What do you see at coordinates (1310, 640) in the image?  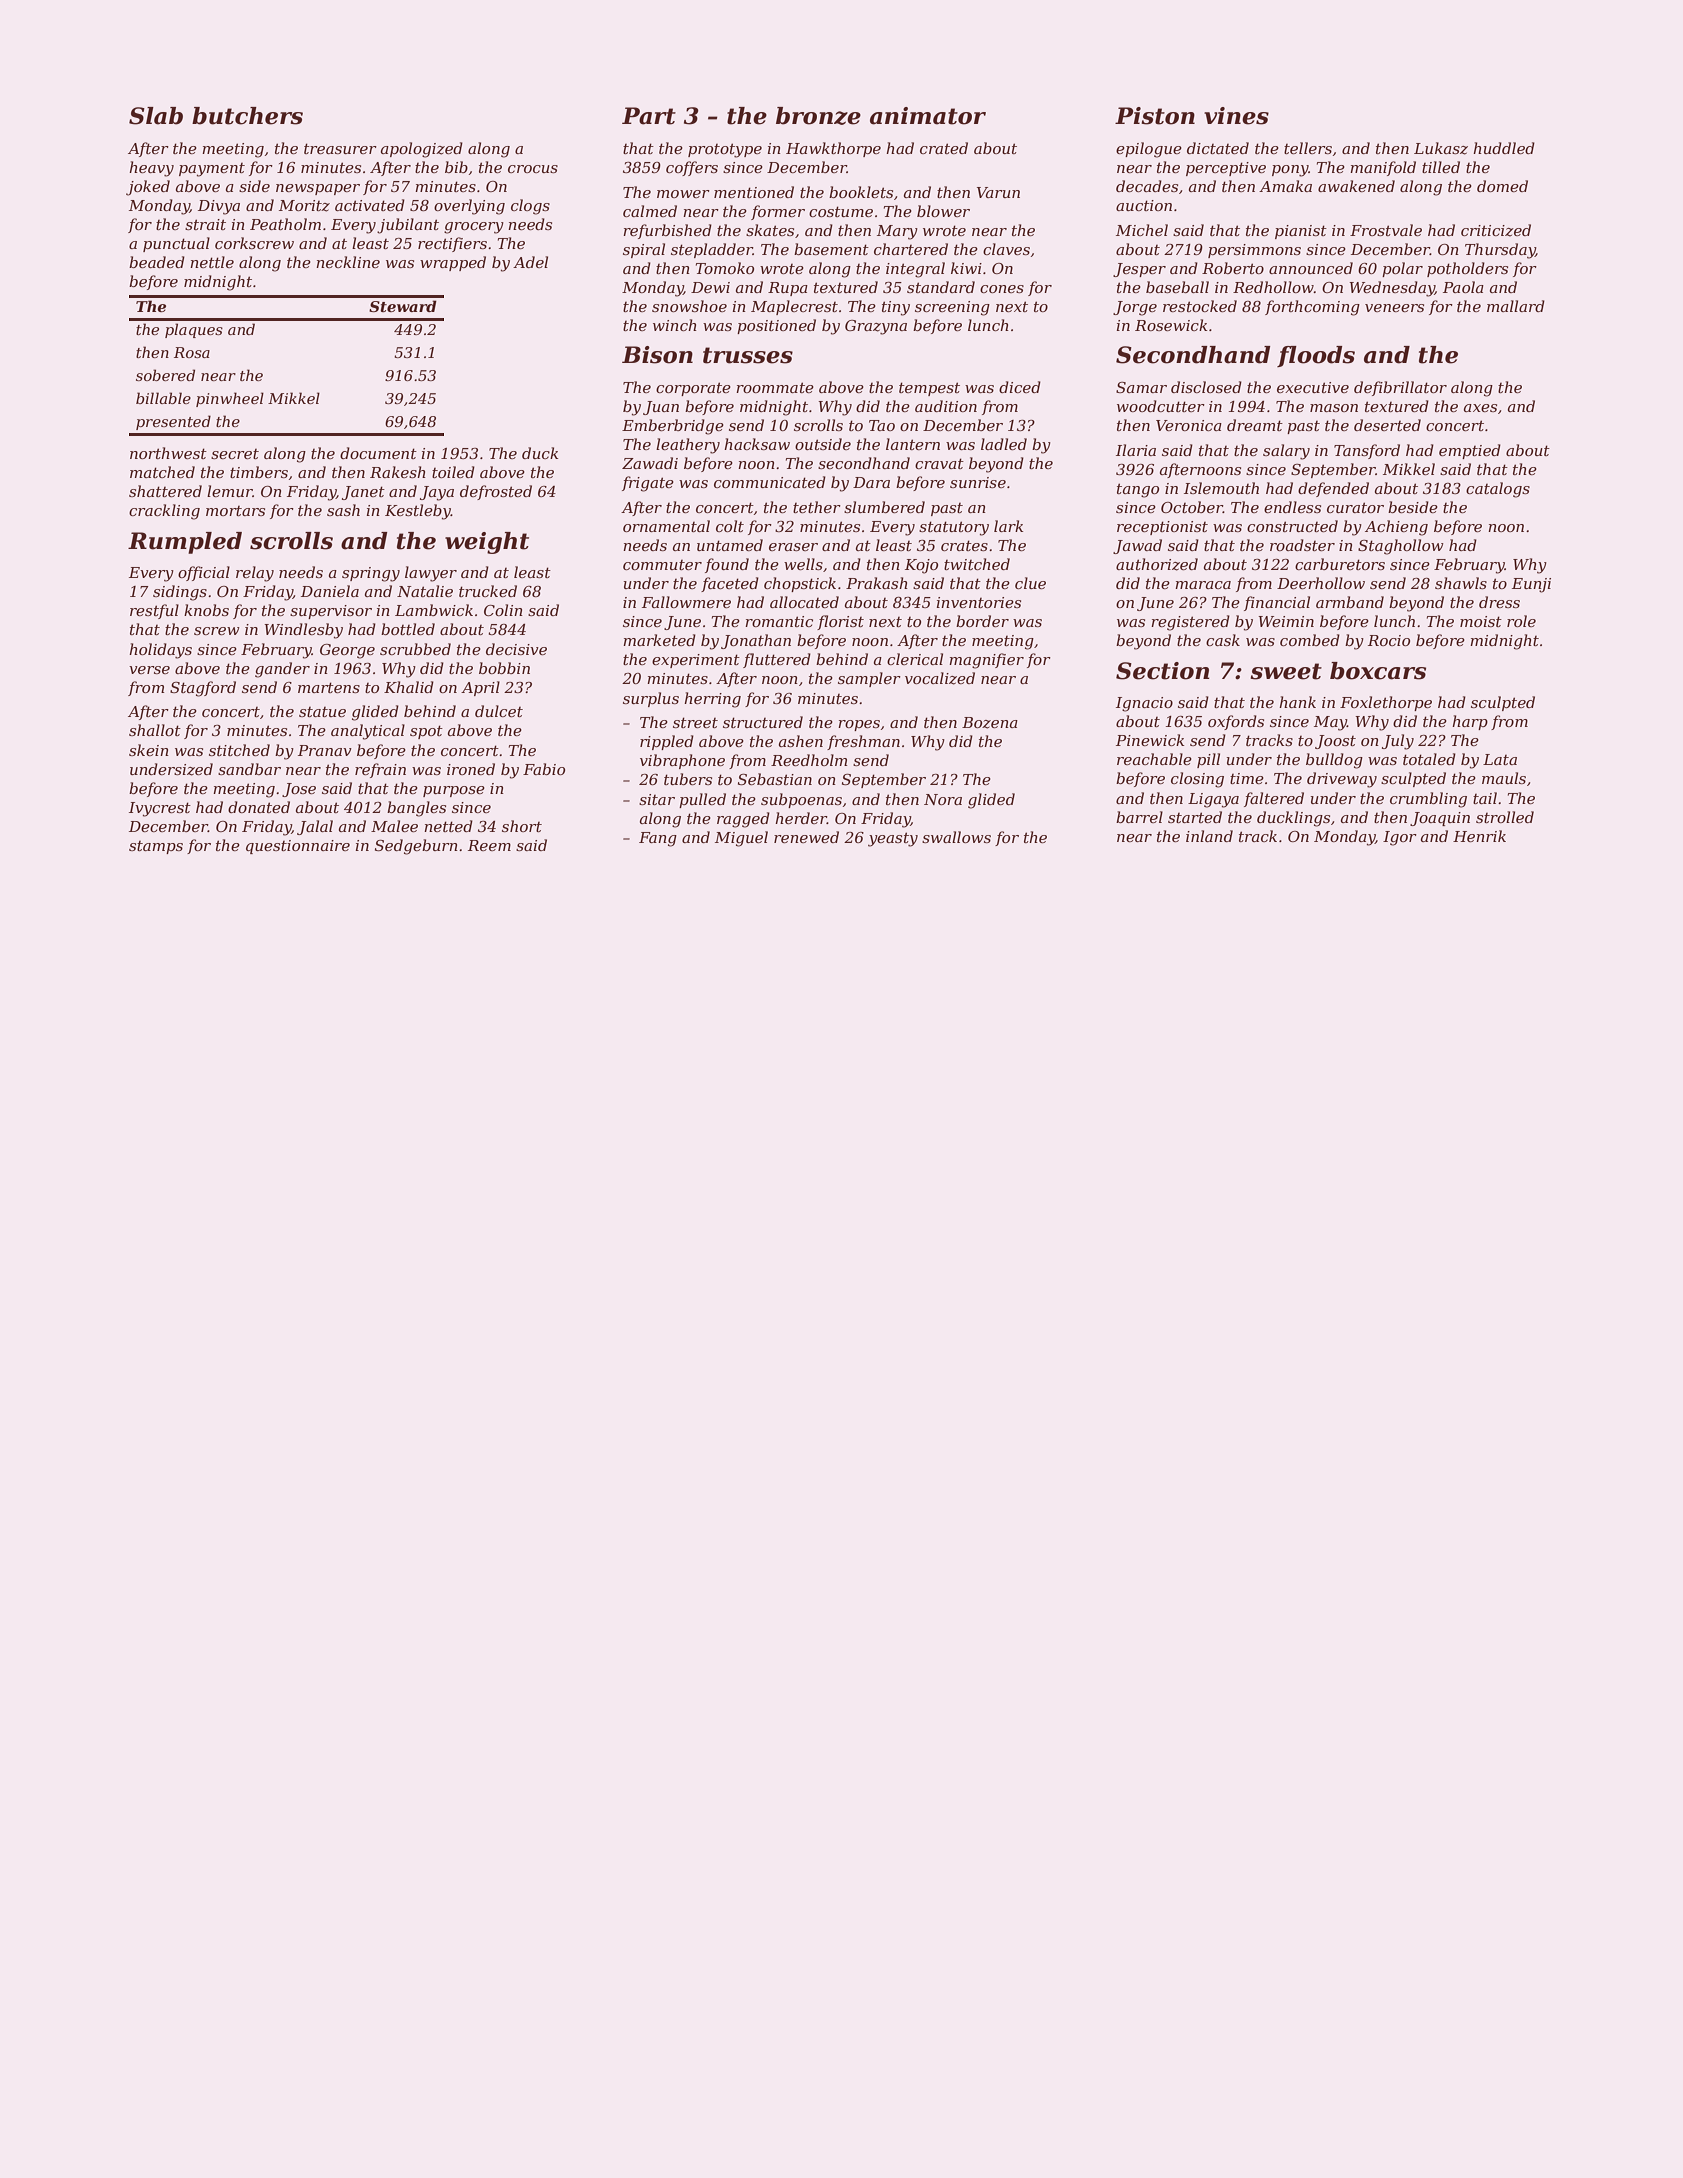 I see `combed` at bounding box center [1310, 640].
